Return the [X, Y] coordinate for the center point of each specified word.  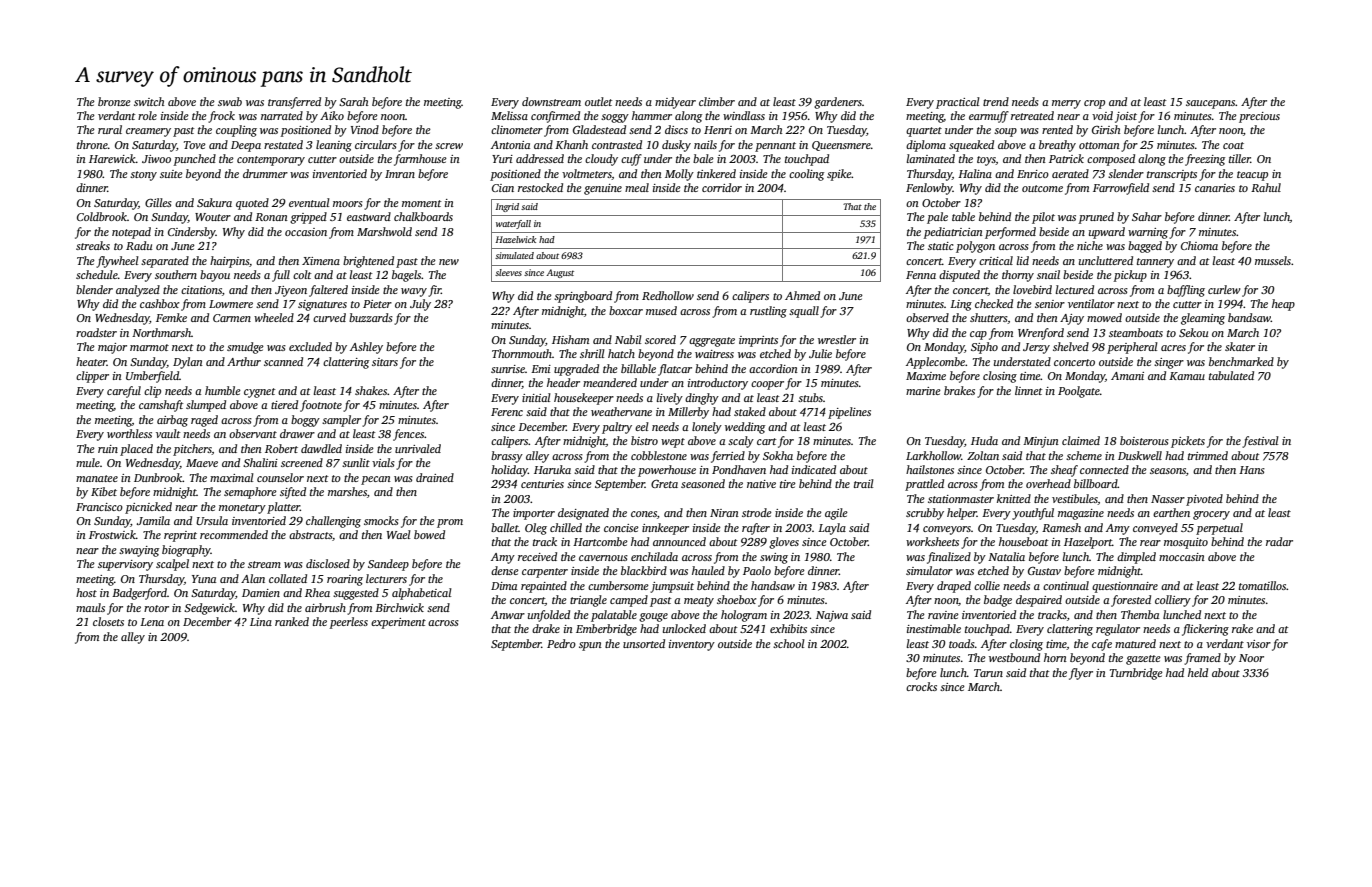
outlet [599, 101]
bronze [114, 101]
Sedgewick [209, 609]
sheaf [1064, 471]
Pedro [561, 643]
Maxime [926, 376]
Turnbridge [1136, 674]
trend [996, 101]
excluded [310, 346]
